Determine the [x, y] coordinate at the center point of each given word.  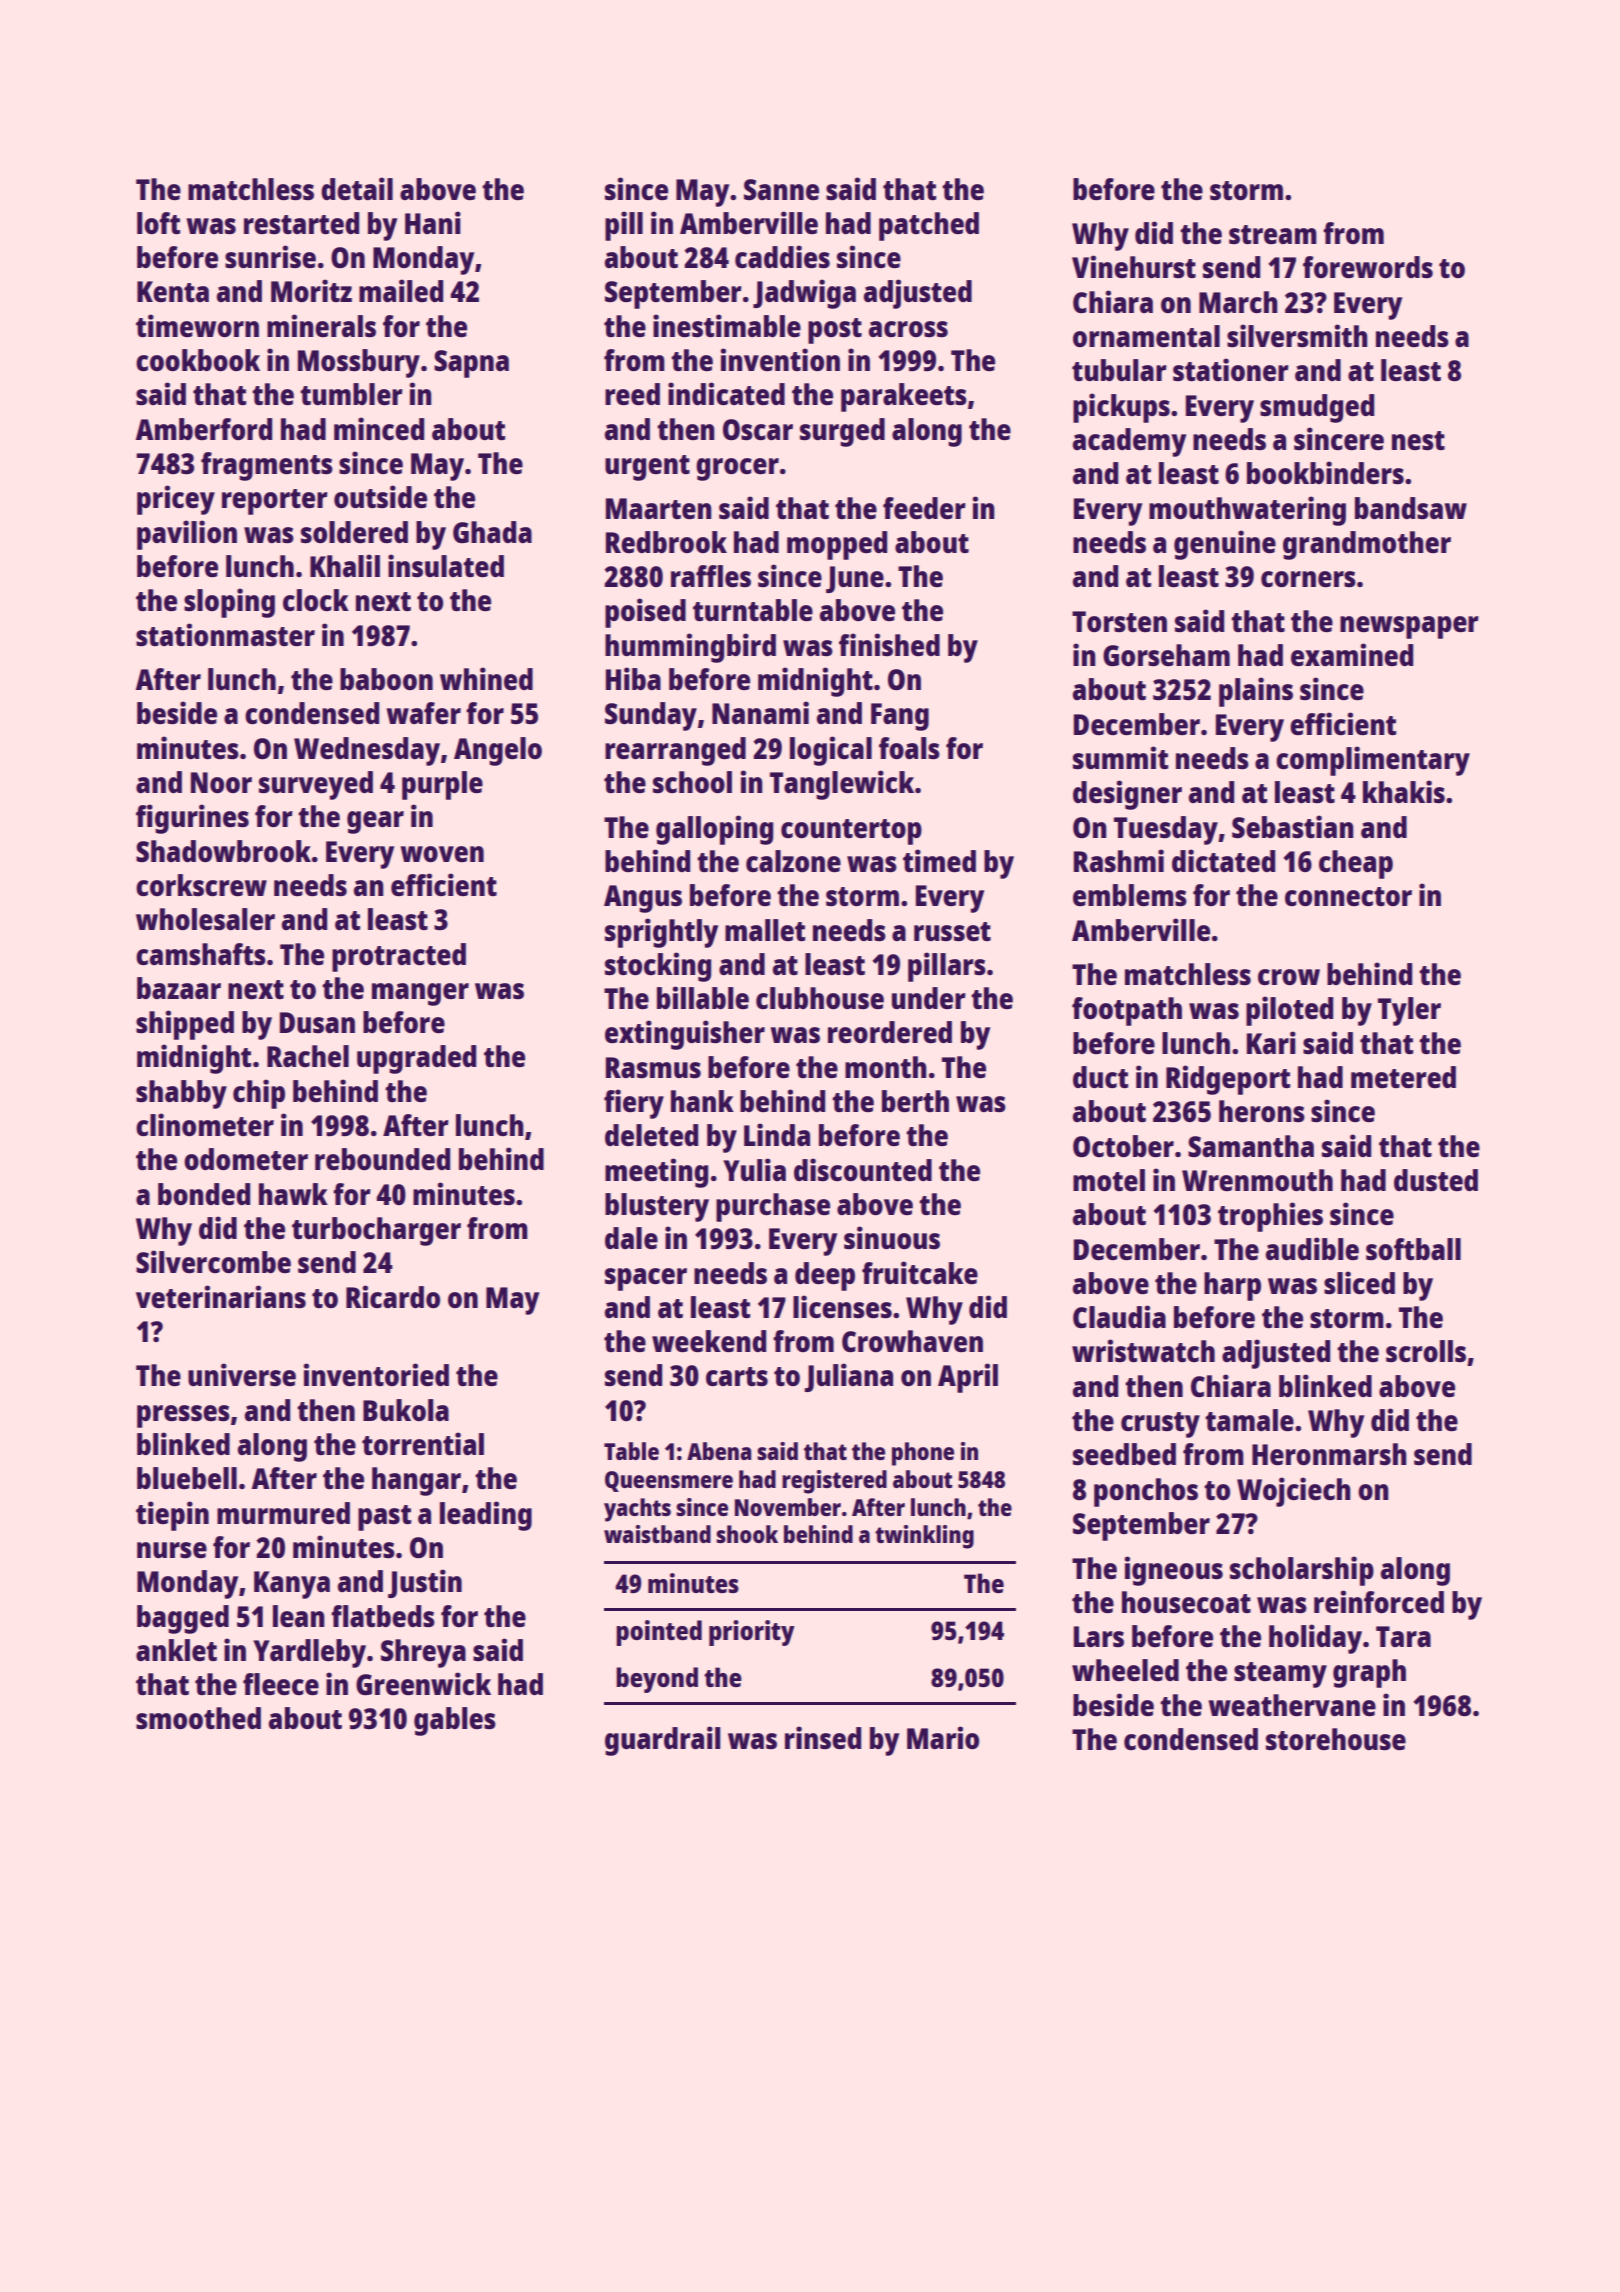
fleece [281, 1684]
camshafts [201, 954]
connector [1348, 896]
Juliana [849, 1377]
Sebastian [1293, 826]
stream [1273, 234]
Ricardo [393, 1296]
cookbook [198, 360]
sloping [229, 603]
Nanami [760, 712]
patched [929, 226]
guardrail [663, 1741]
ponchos [1146, 1492]
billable [703, 997]
